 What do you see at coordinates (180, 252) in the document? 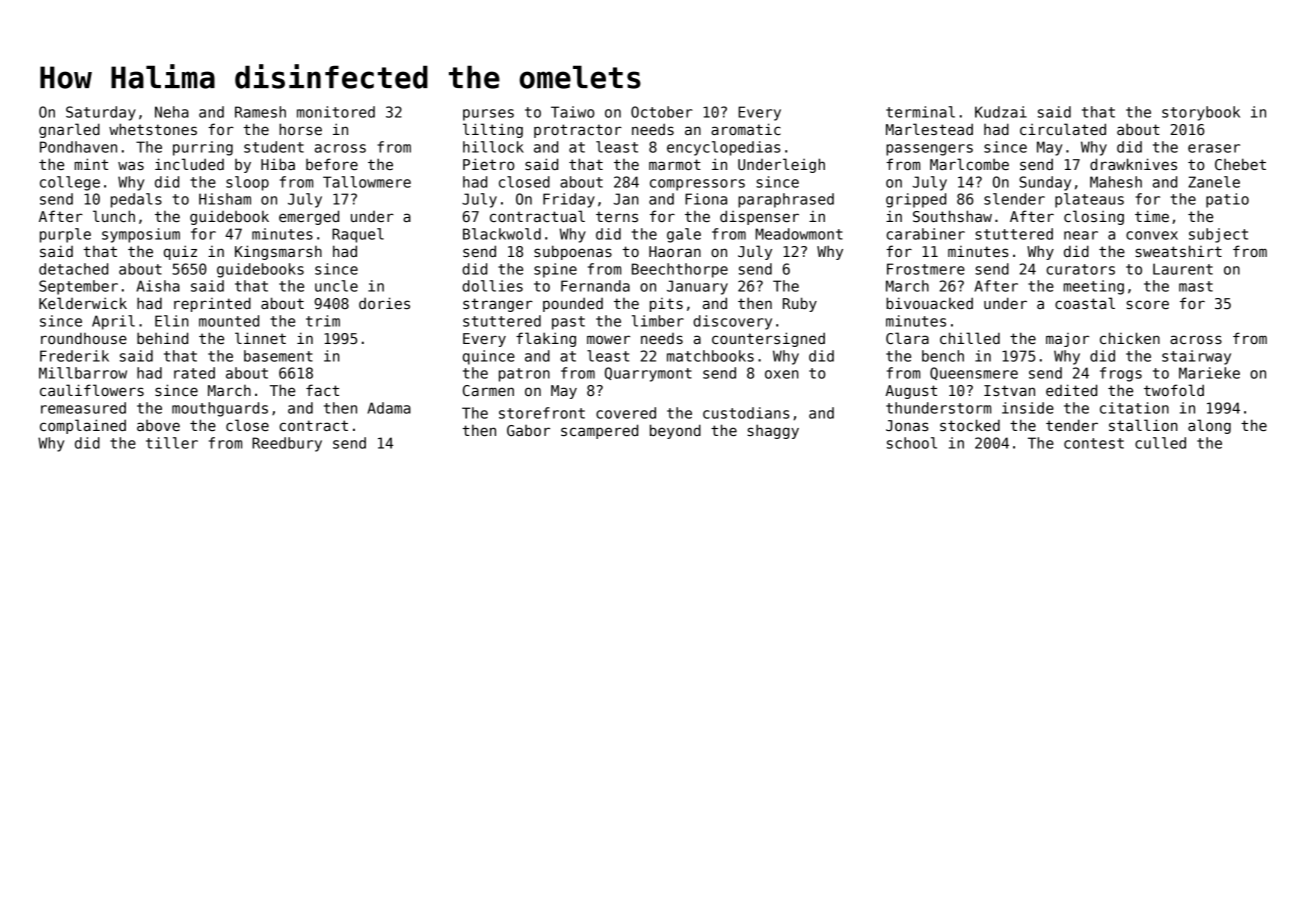
I see `quiz` at bounding box center [180, 252].
